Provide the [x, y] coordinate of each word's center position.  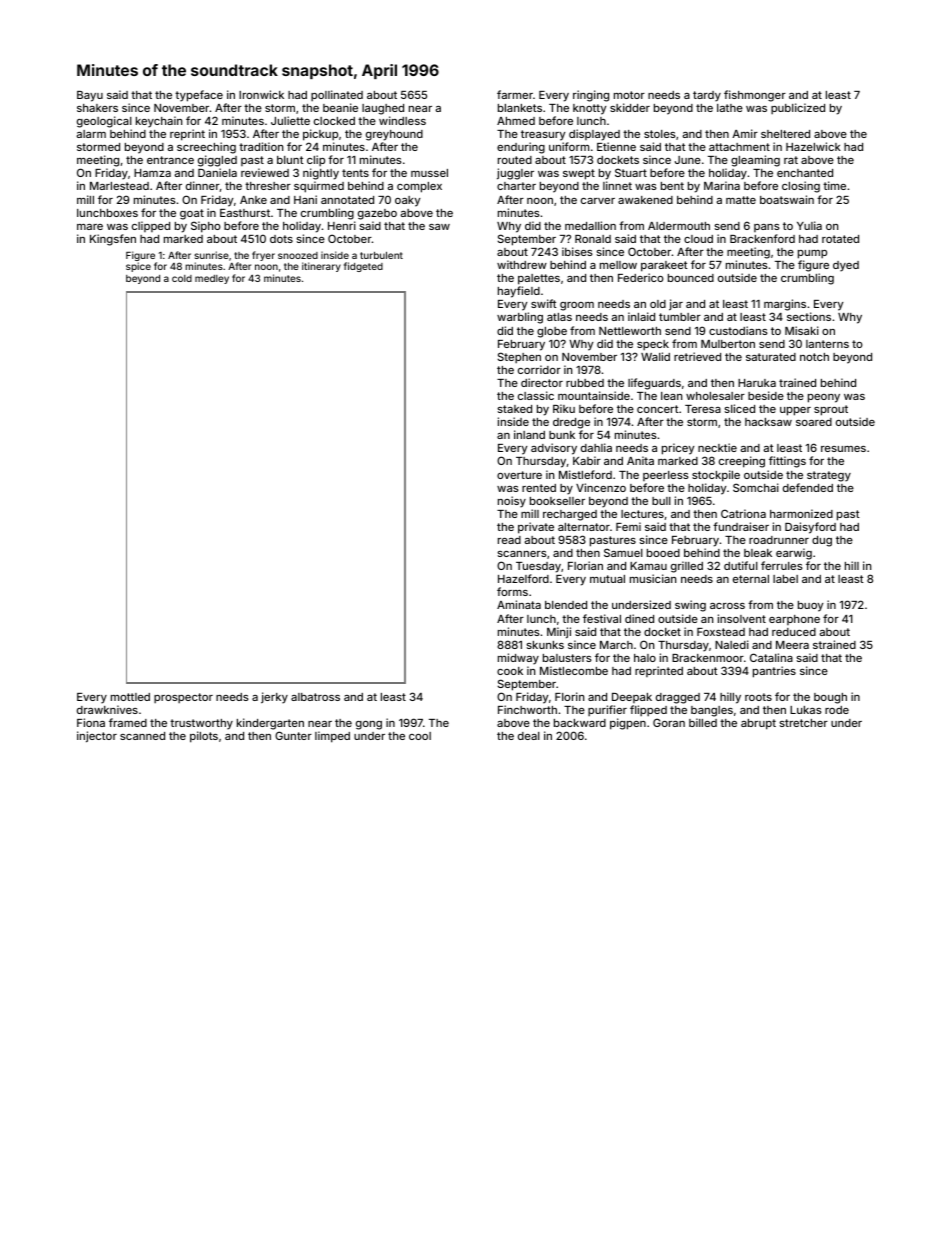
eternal [751, 579]
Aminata [519, 604]
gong [369, 725]
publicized [798, 108]
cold [182, 278]
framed [128, 722]
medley [212, 279]
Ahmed [516, 121]
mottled [130, 697]
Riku [564, 408]
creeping [742, 462]
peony [824, 398]
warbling [520, 318]
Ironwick [261, 94]
